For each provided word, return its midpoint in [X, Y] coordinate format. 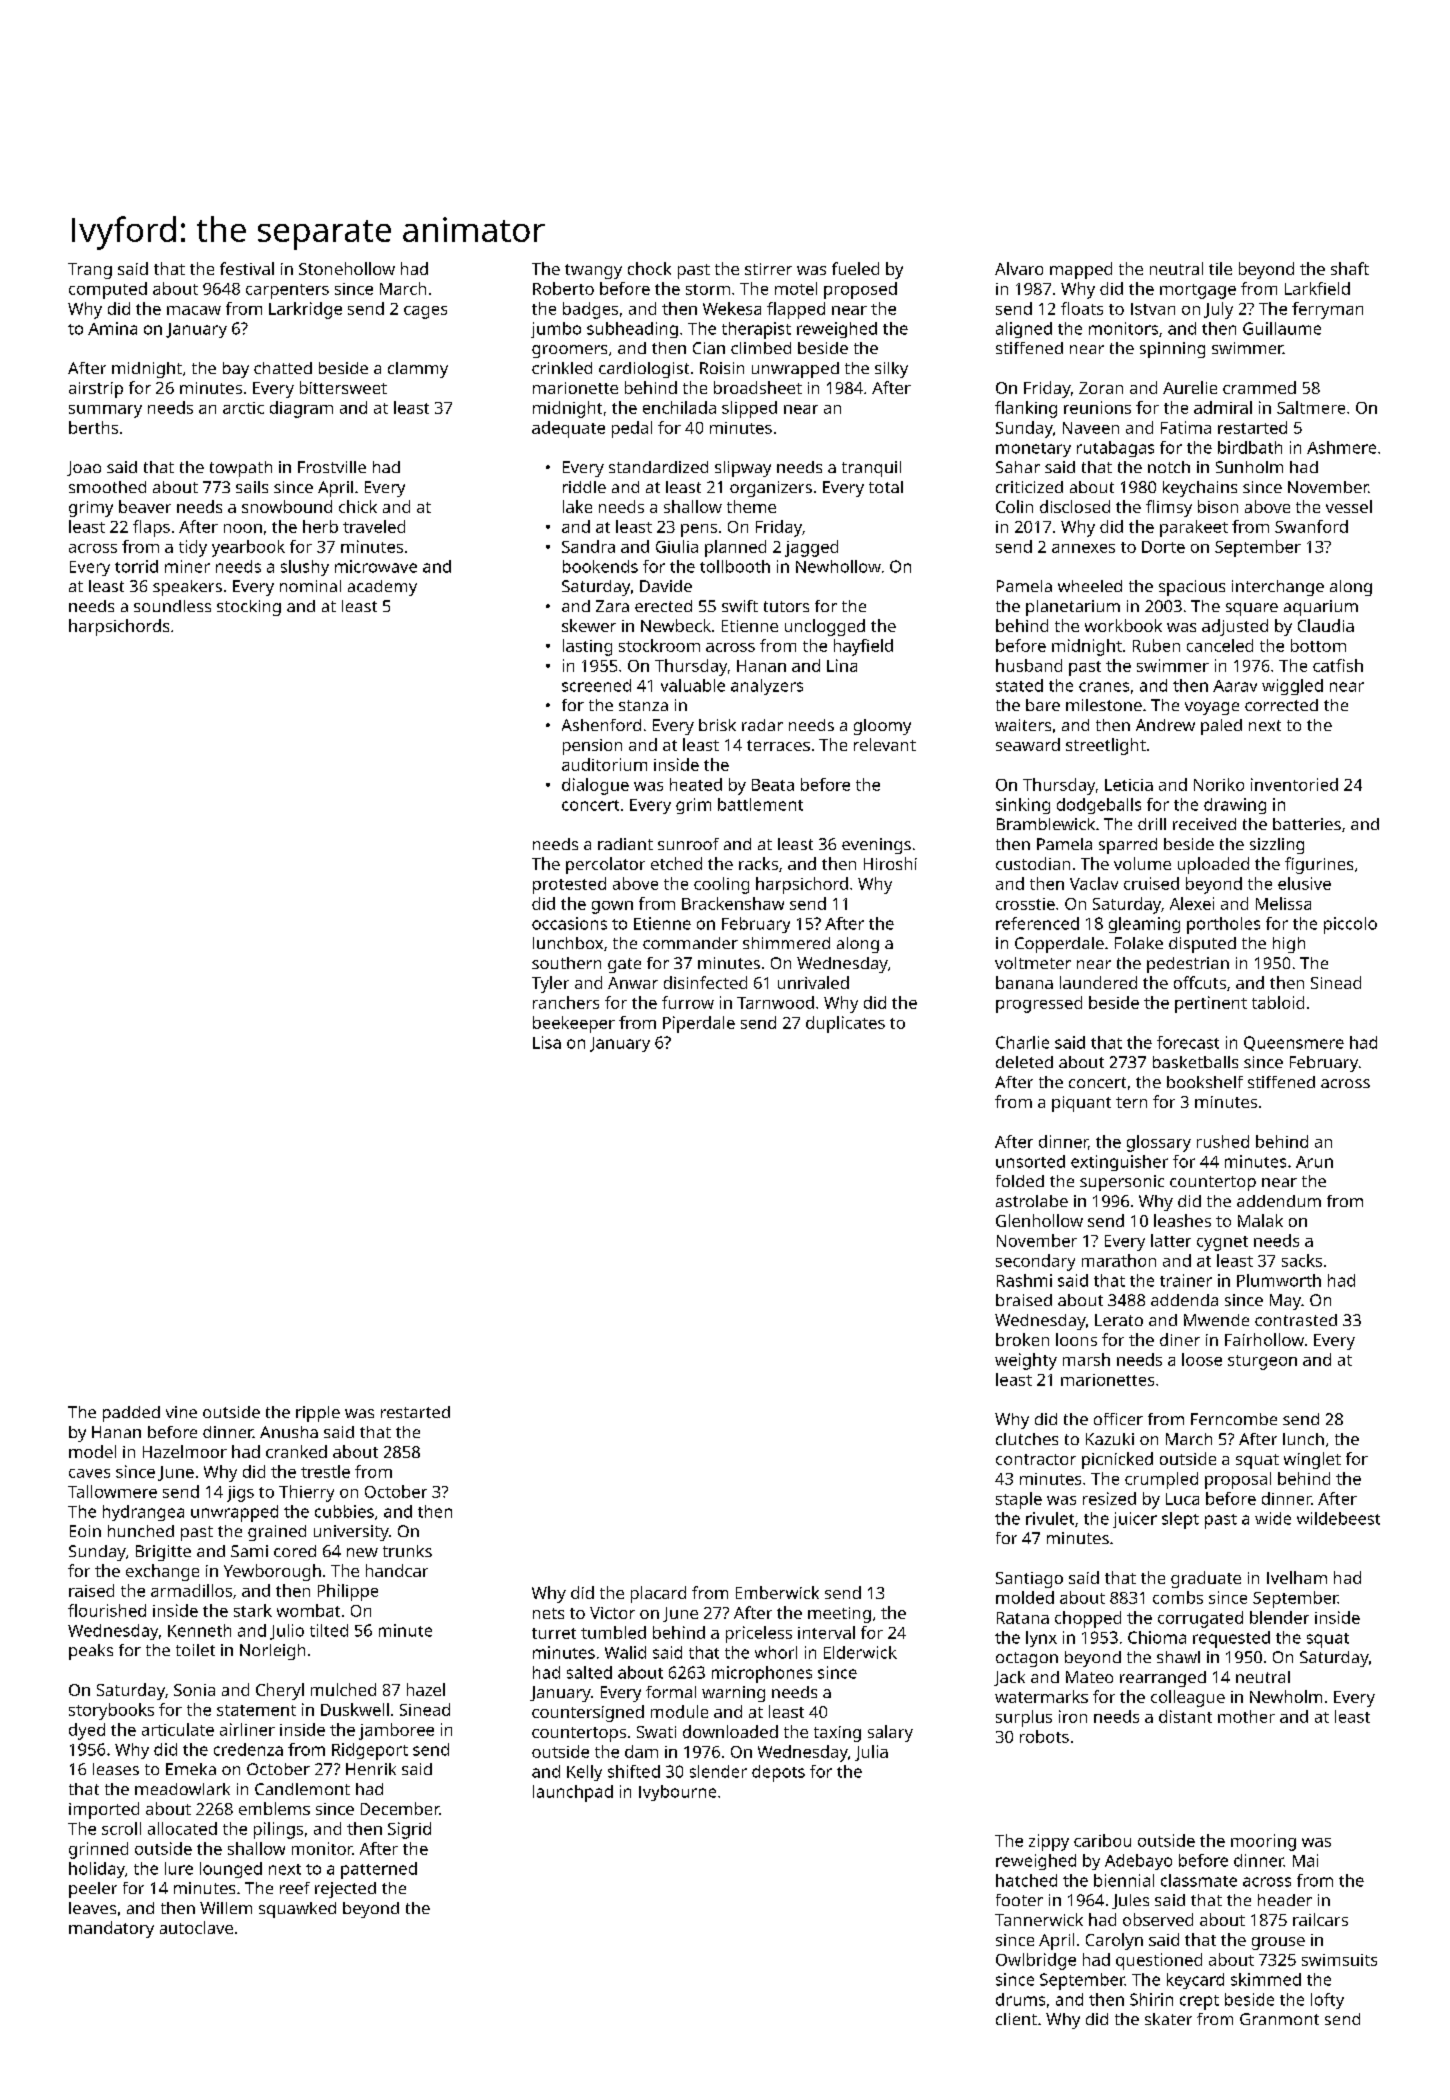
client [1016, 2019]
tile [1220, 268]
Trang [90, 271]
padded [131, 1414]
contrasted [1296, 1320]
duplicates [845, 1024]
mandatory [111, 1929]
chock [649, 268]
